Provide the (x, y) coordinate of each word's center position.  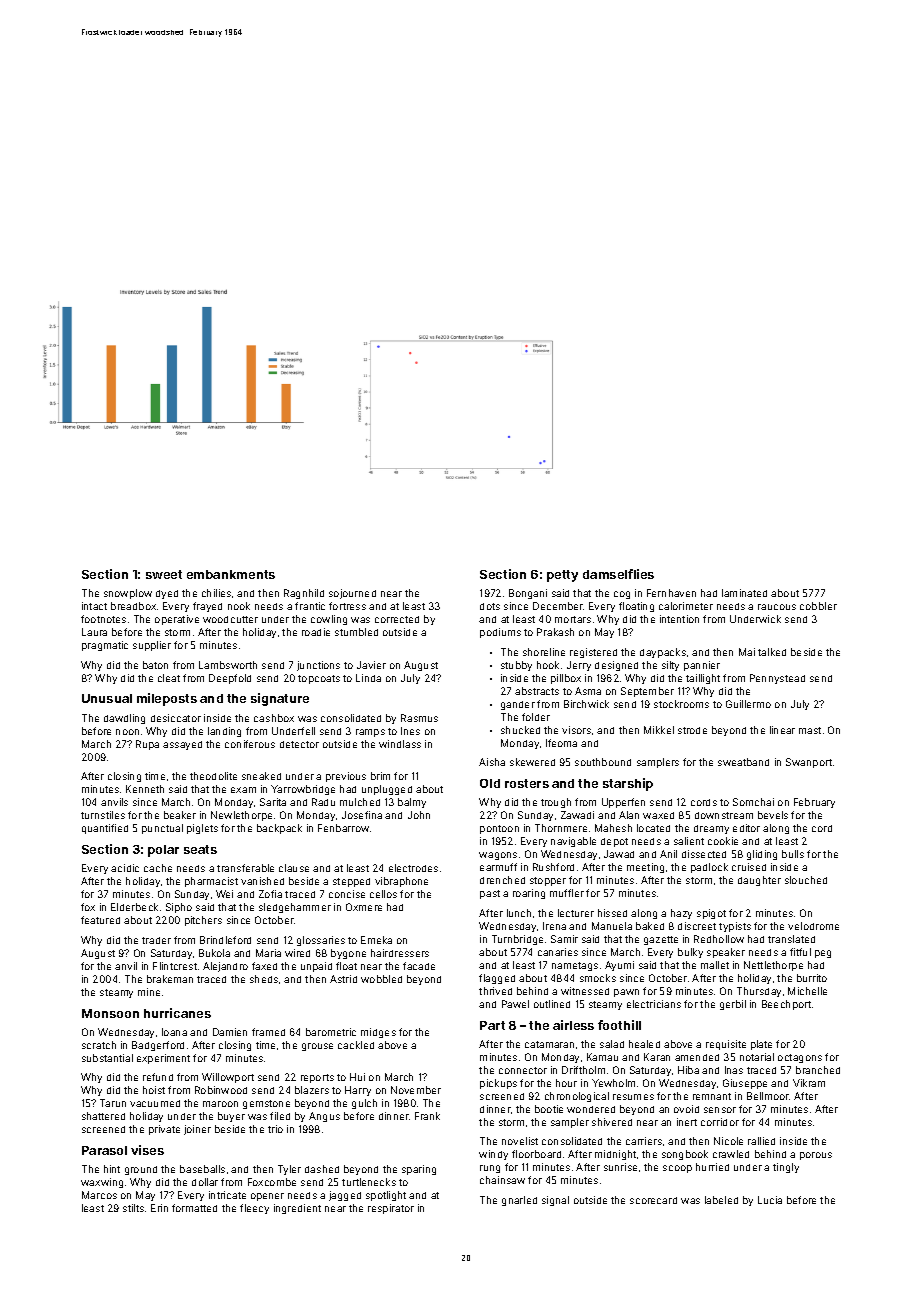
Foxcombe (272, 1182)
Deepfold (230, 679)
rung (490, 1169)
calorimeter (686, 606)
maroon (220, 1104)
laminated (744, 593)
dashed (322, 1169)
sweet (164, 574)
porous (816, 1156)
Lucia (770, 1200)
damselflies (618, 574)
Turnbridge (517, 940)
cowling (329, 620)
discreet (697, 926)
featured (100, 920)
